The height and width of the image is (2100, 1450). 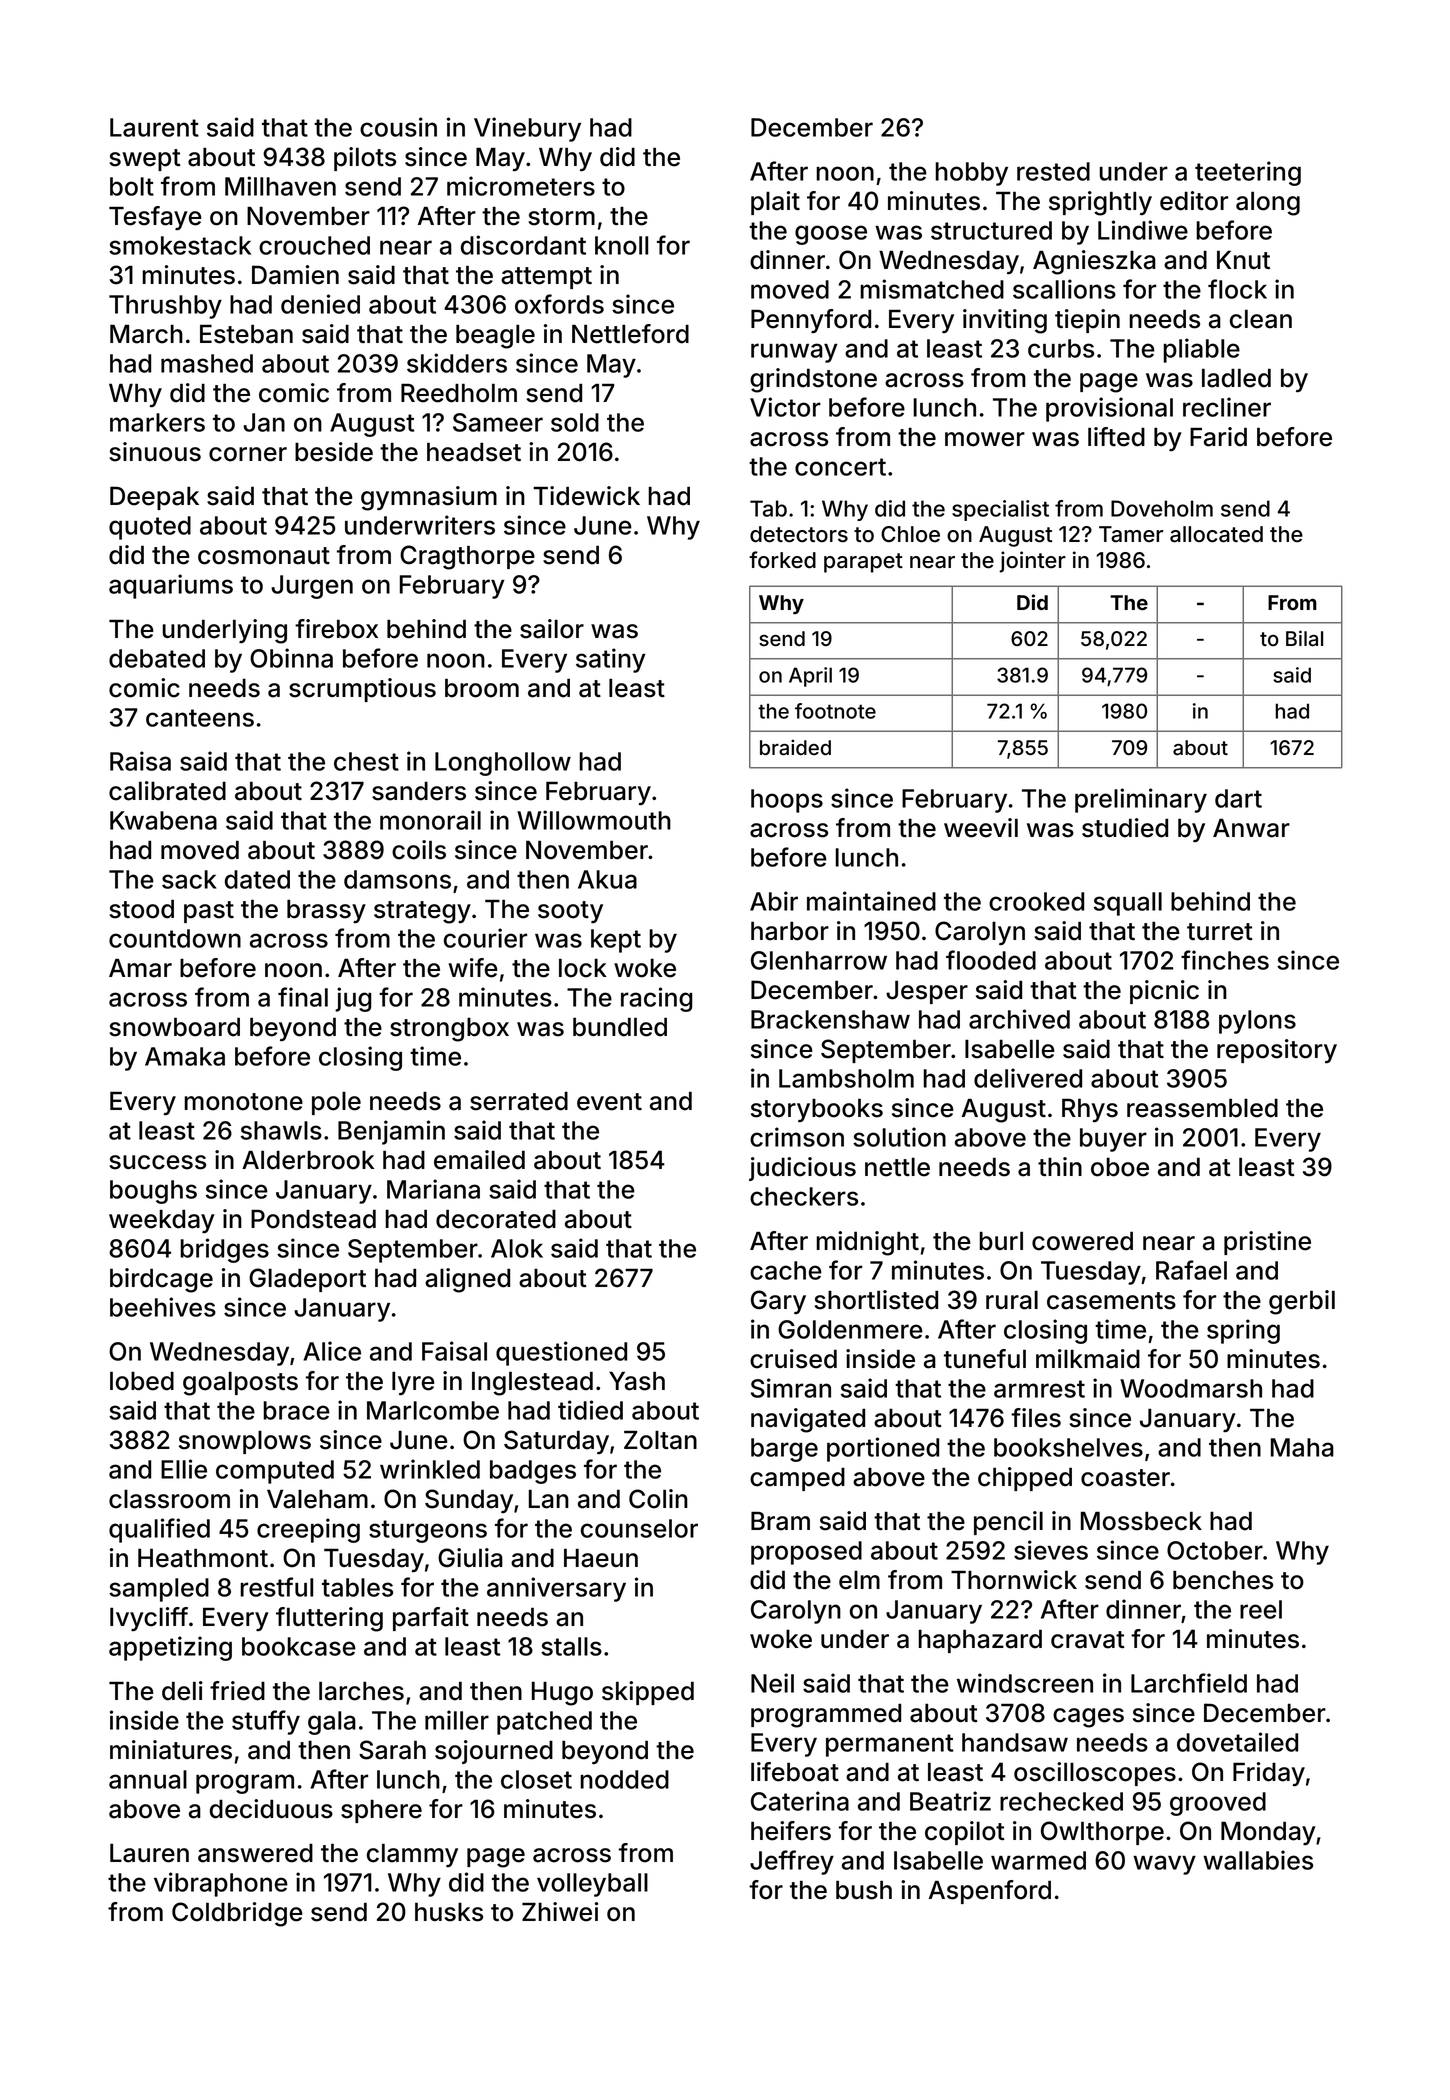 I want to click on wavy, so click(x=1164, y=1865).
